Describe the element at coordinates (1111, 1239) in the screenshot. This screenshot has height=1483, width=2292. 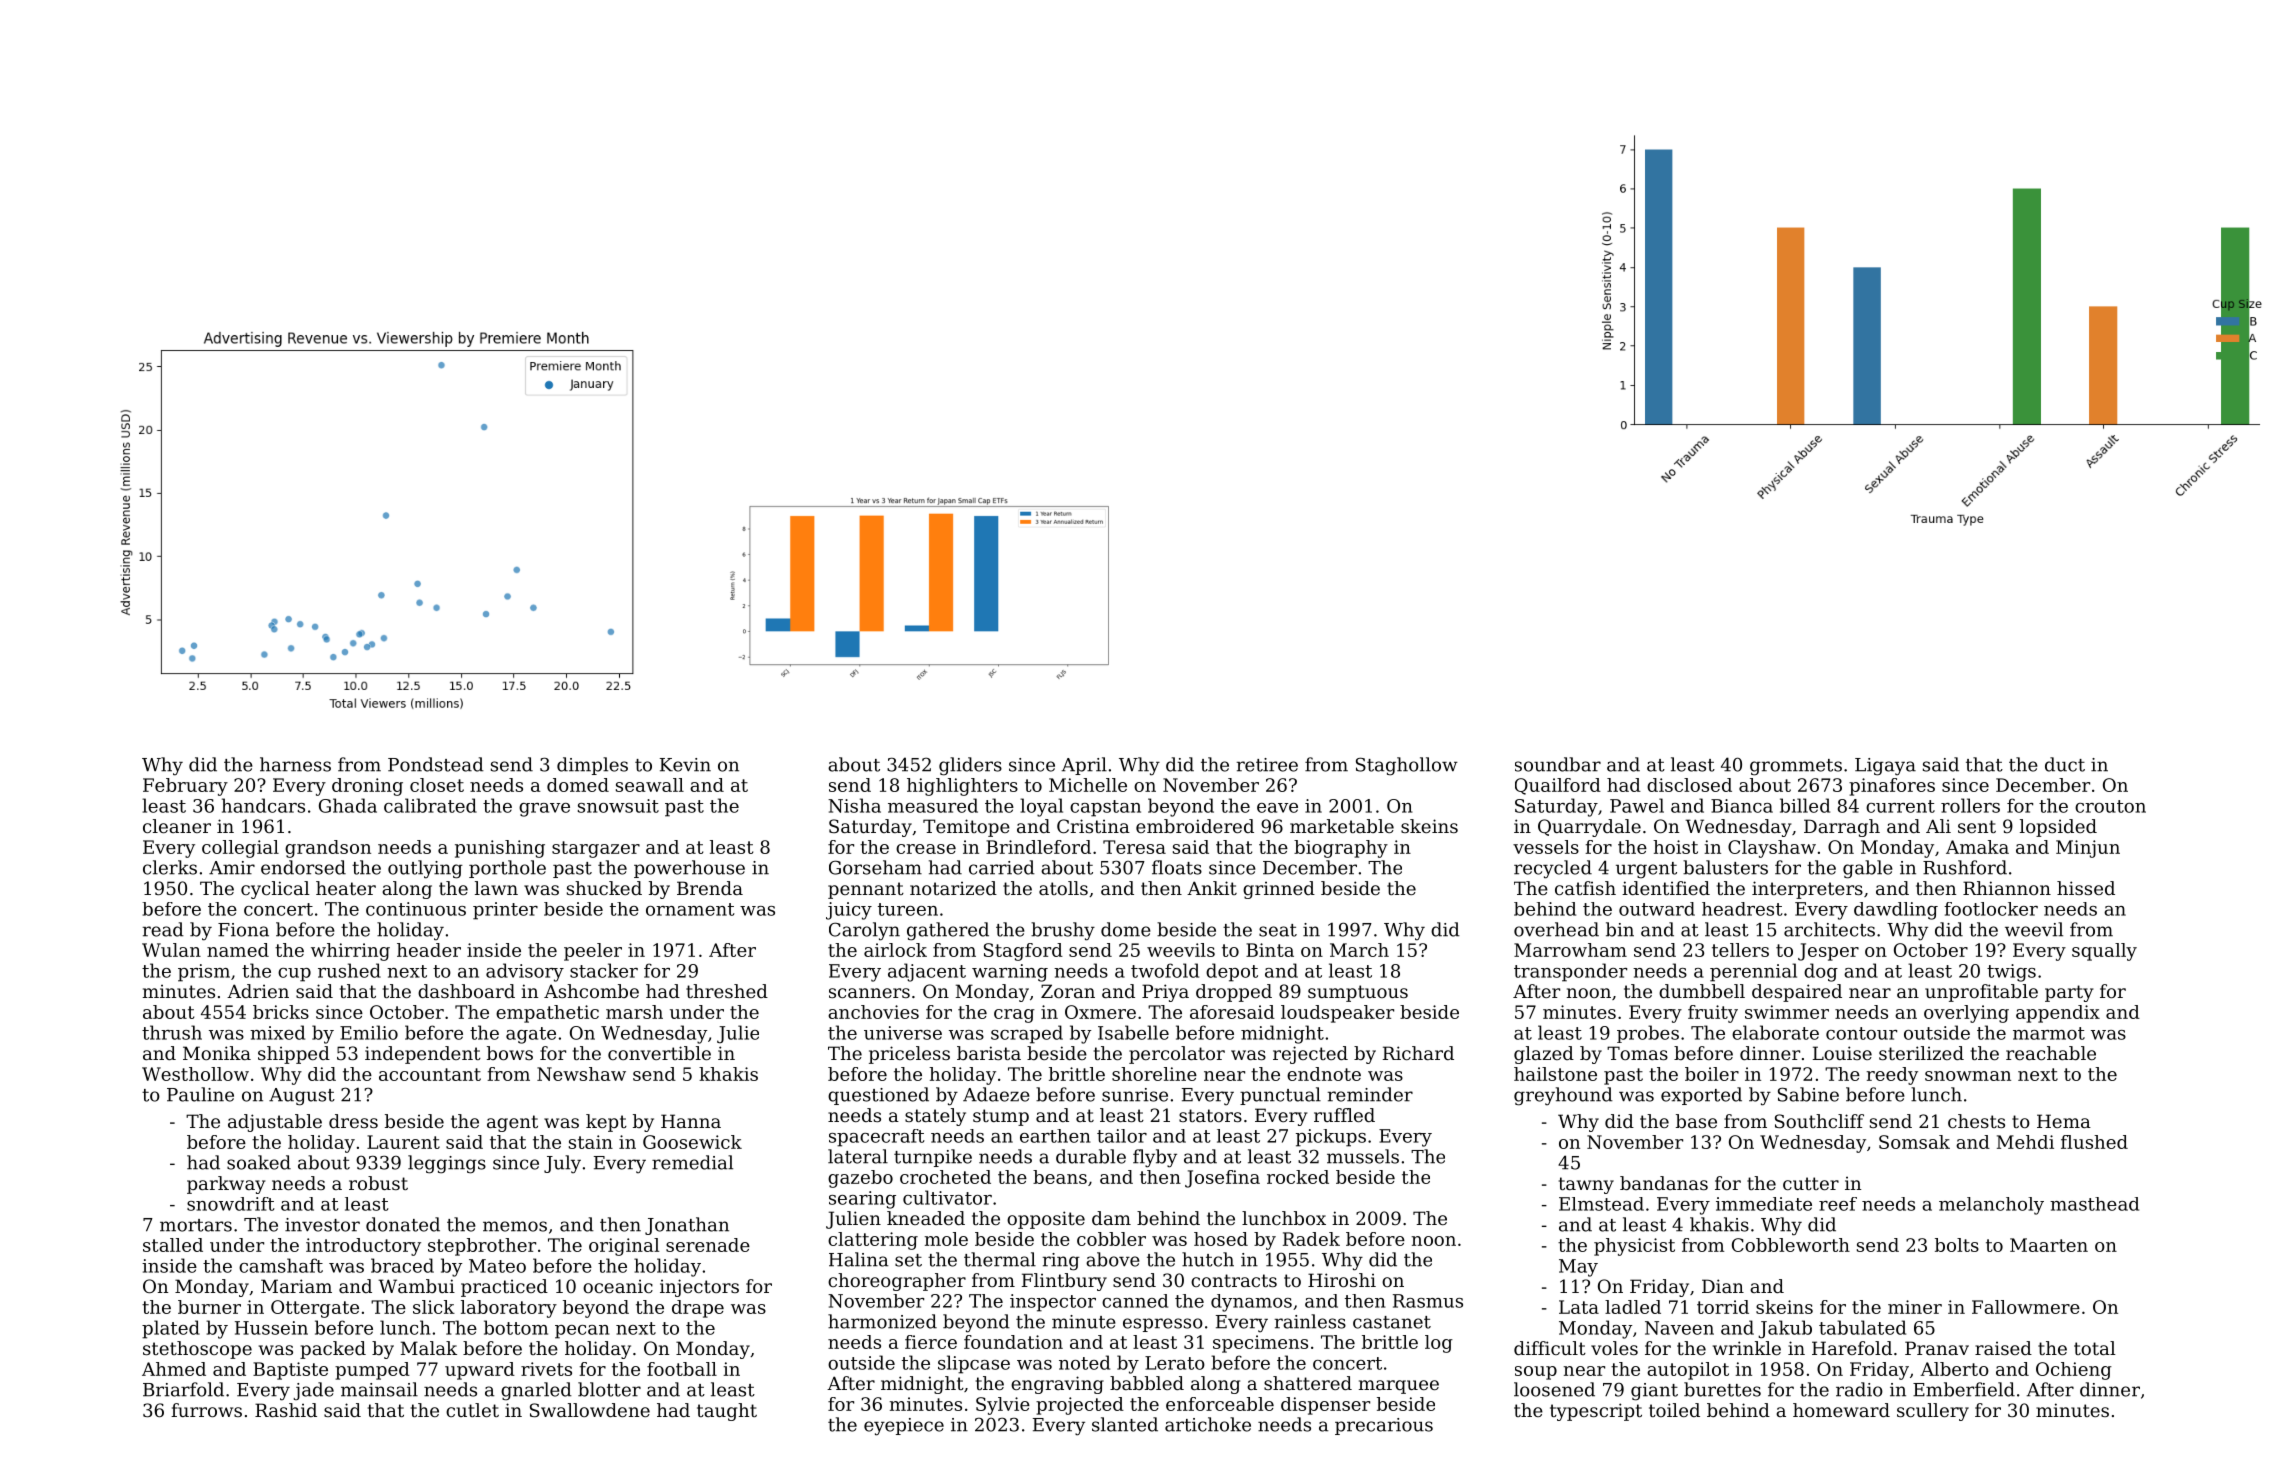
I see `cobbler` at that location.
